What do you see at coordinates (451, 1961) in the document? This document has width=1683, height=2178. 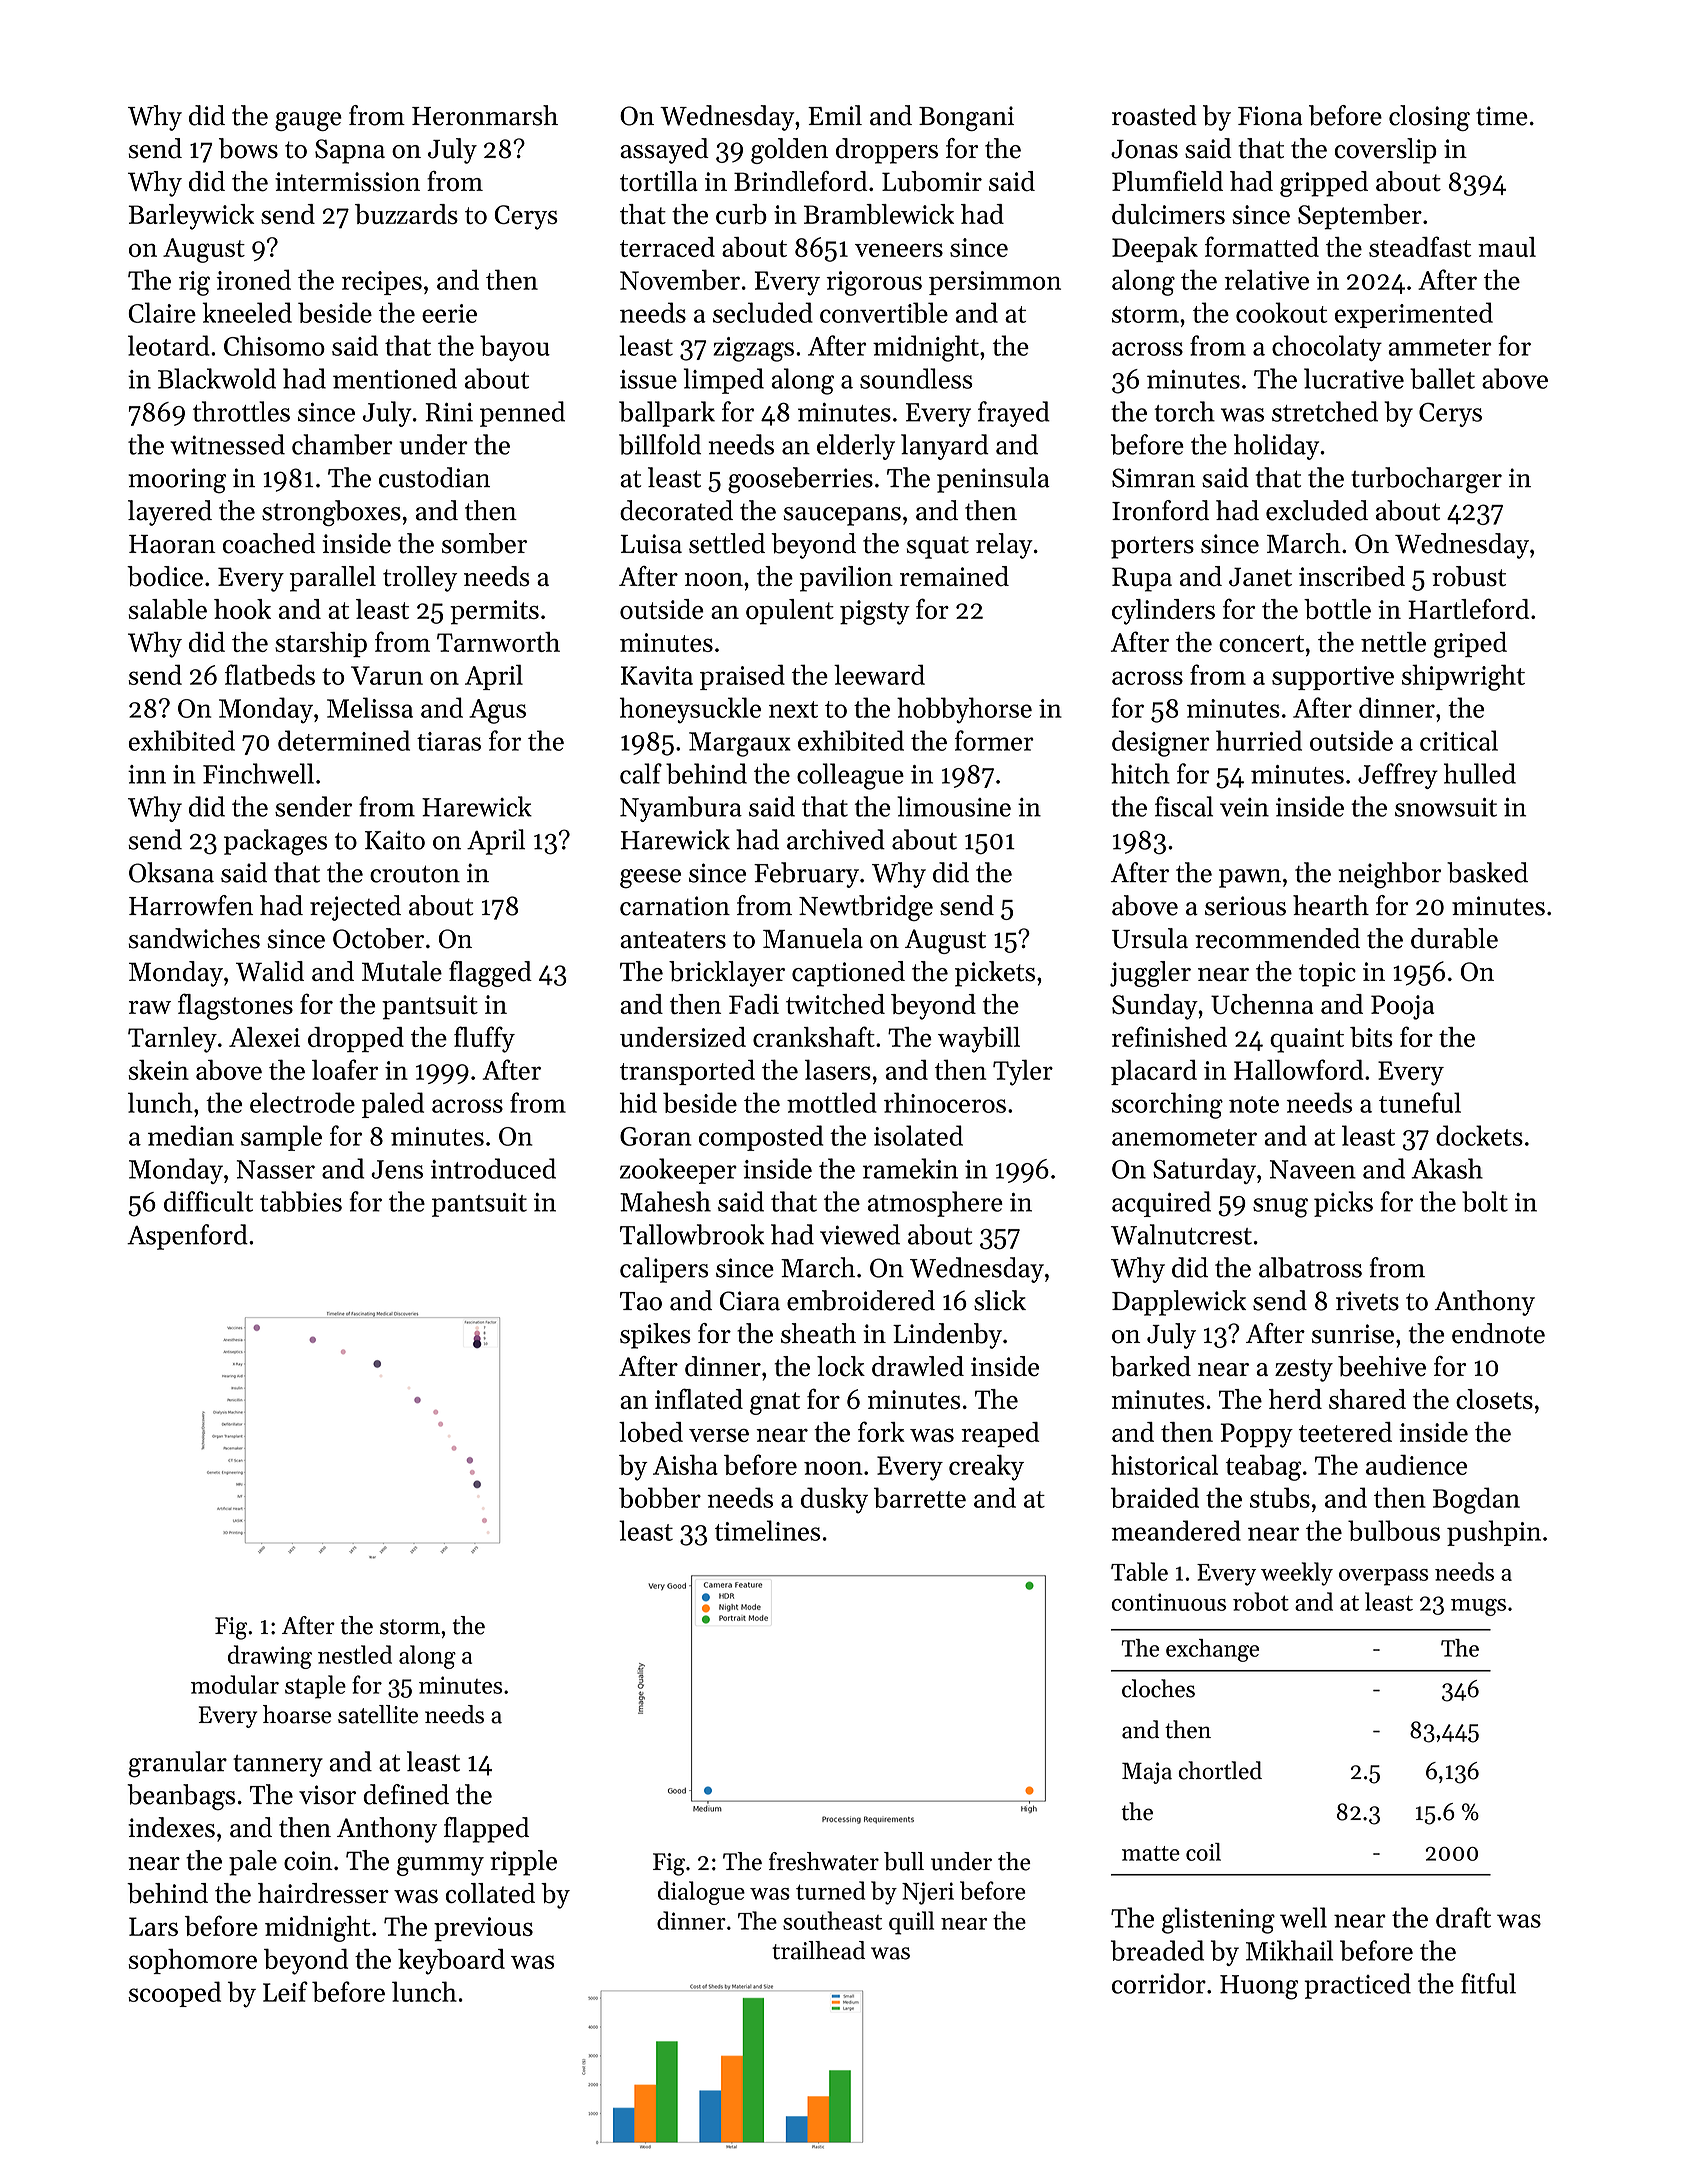 I see `keyboard` at bounding box center [451, 1961].
